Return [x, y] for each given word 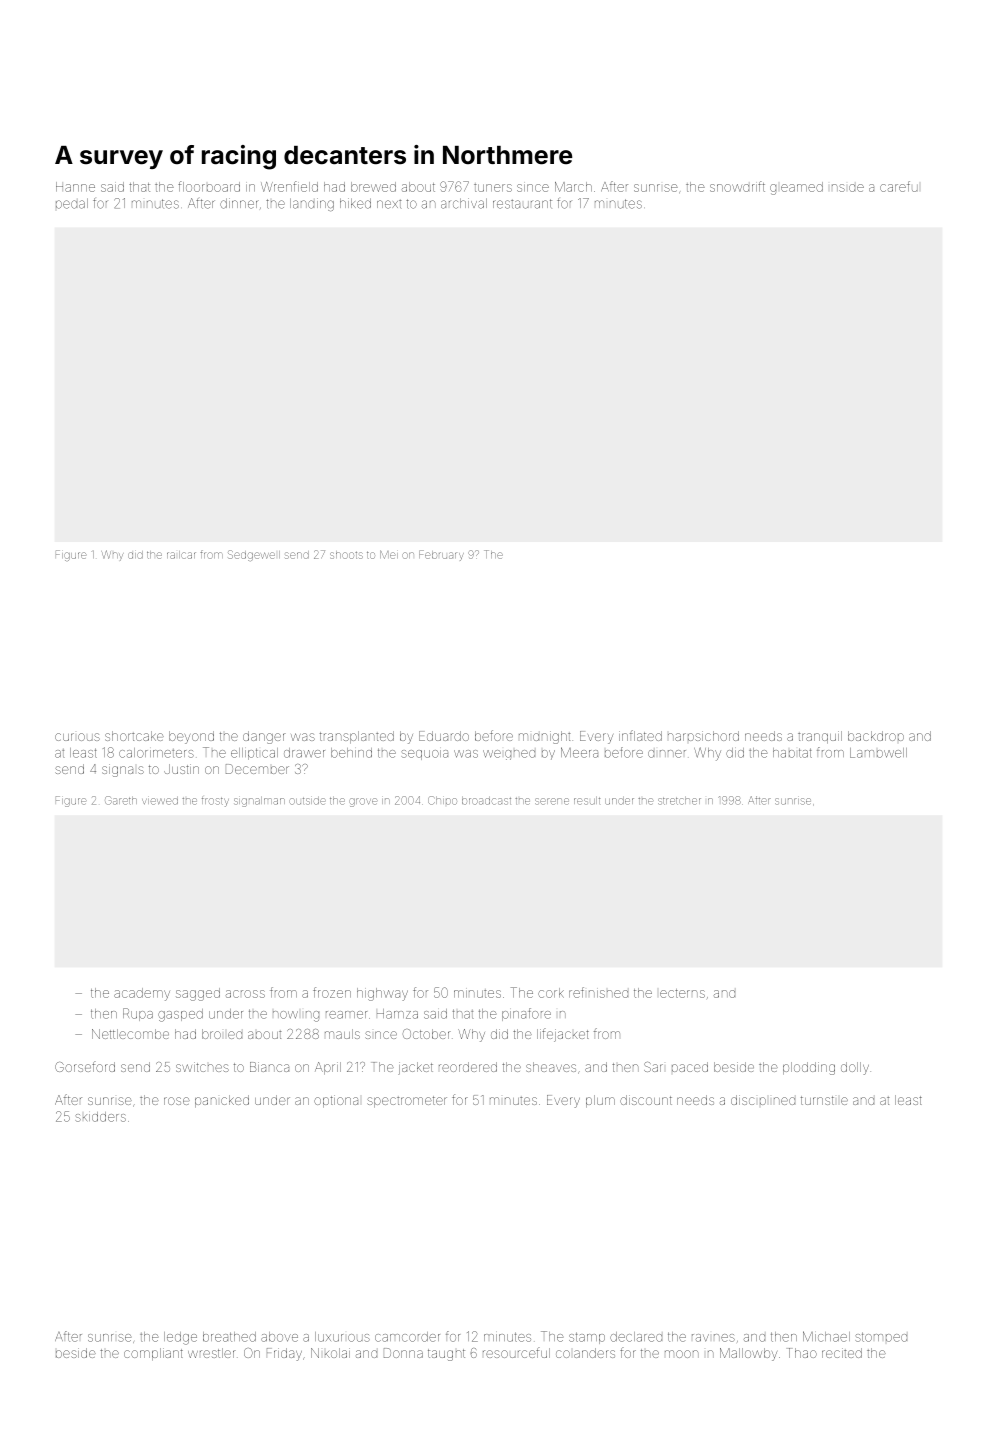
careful [899, 186]
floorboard [209, 186]
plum [600, 1101]
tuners [493, 188]
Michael [826, 1336]
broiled [222, 1034]
